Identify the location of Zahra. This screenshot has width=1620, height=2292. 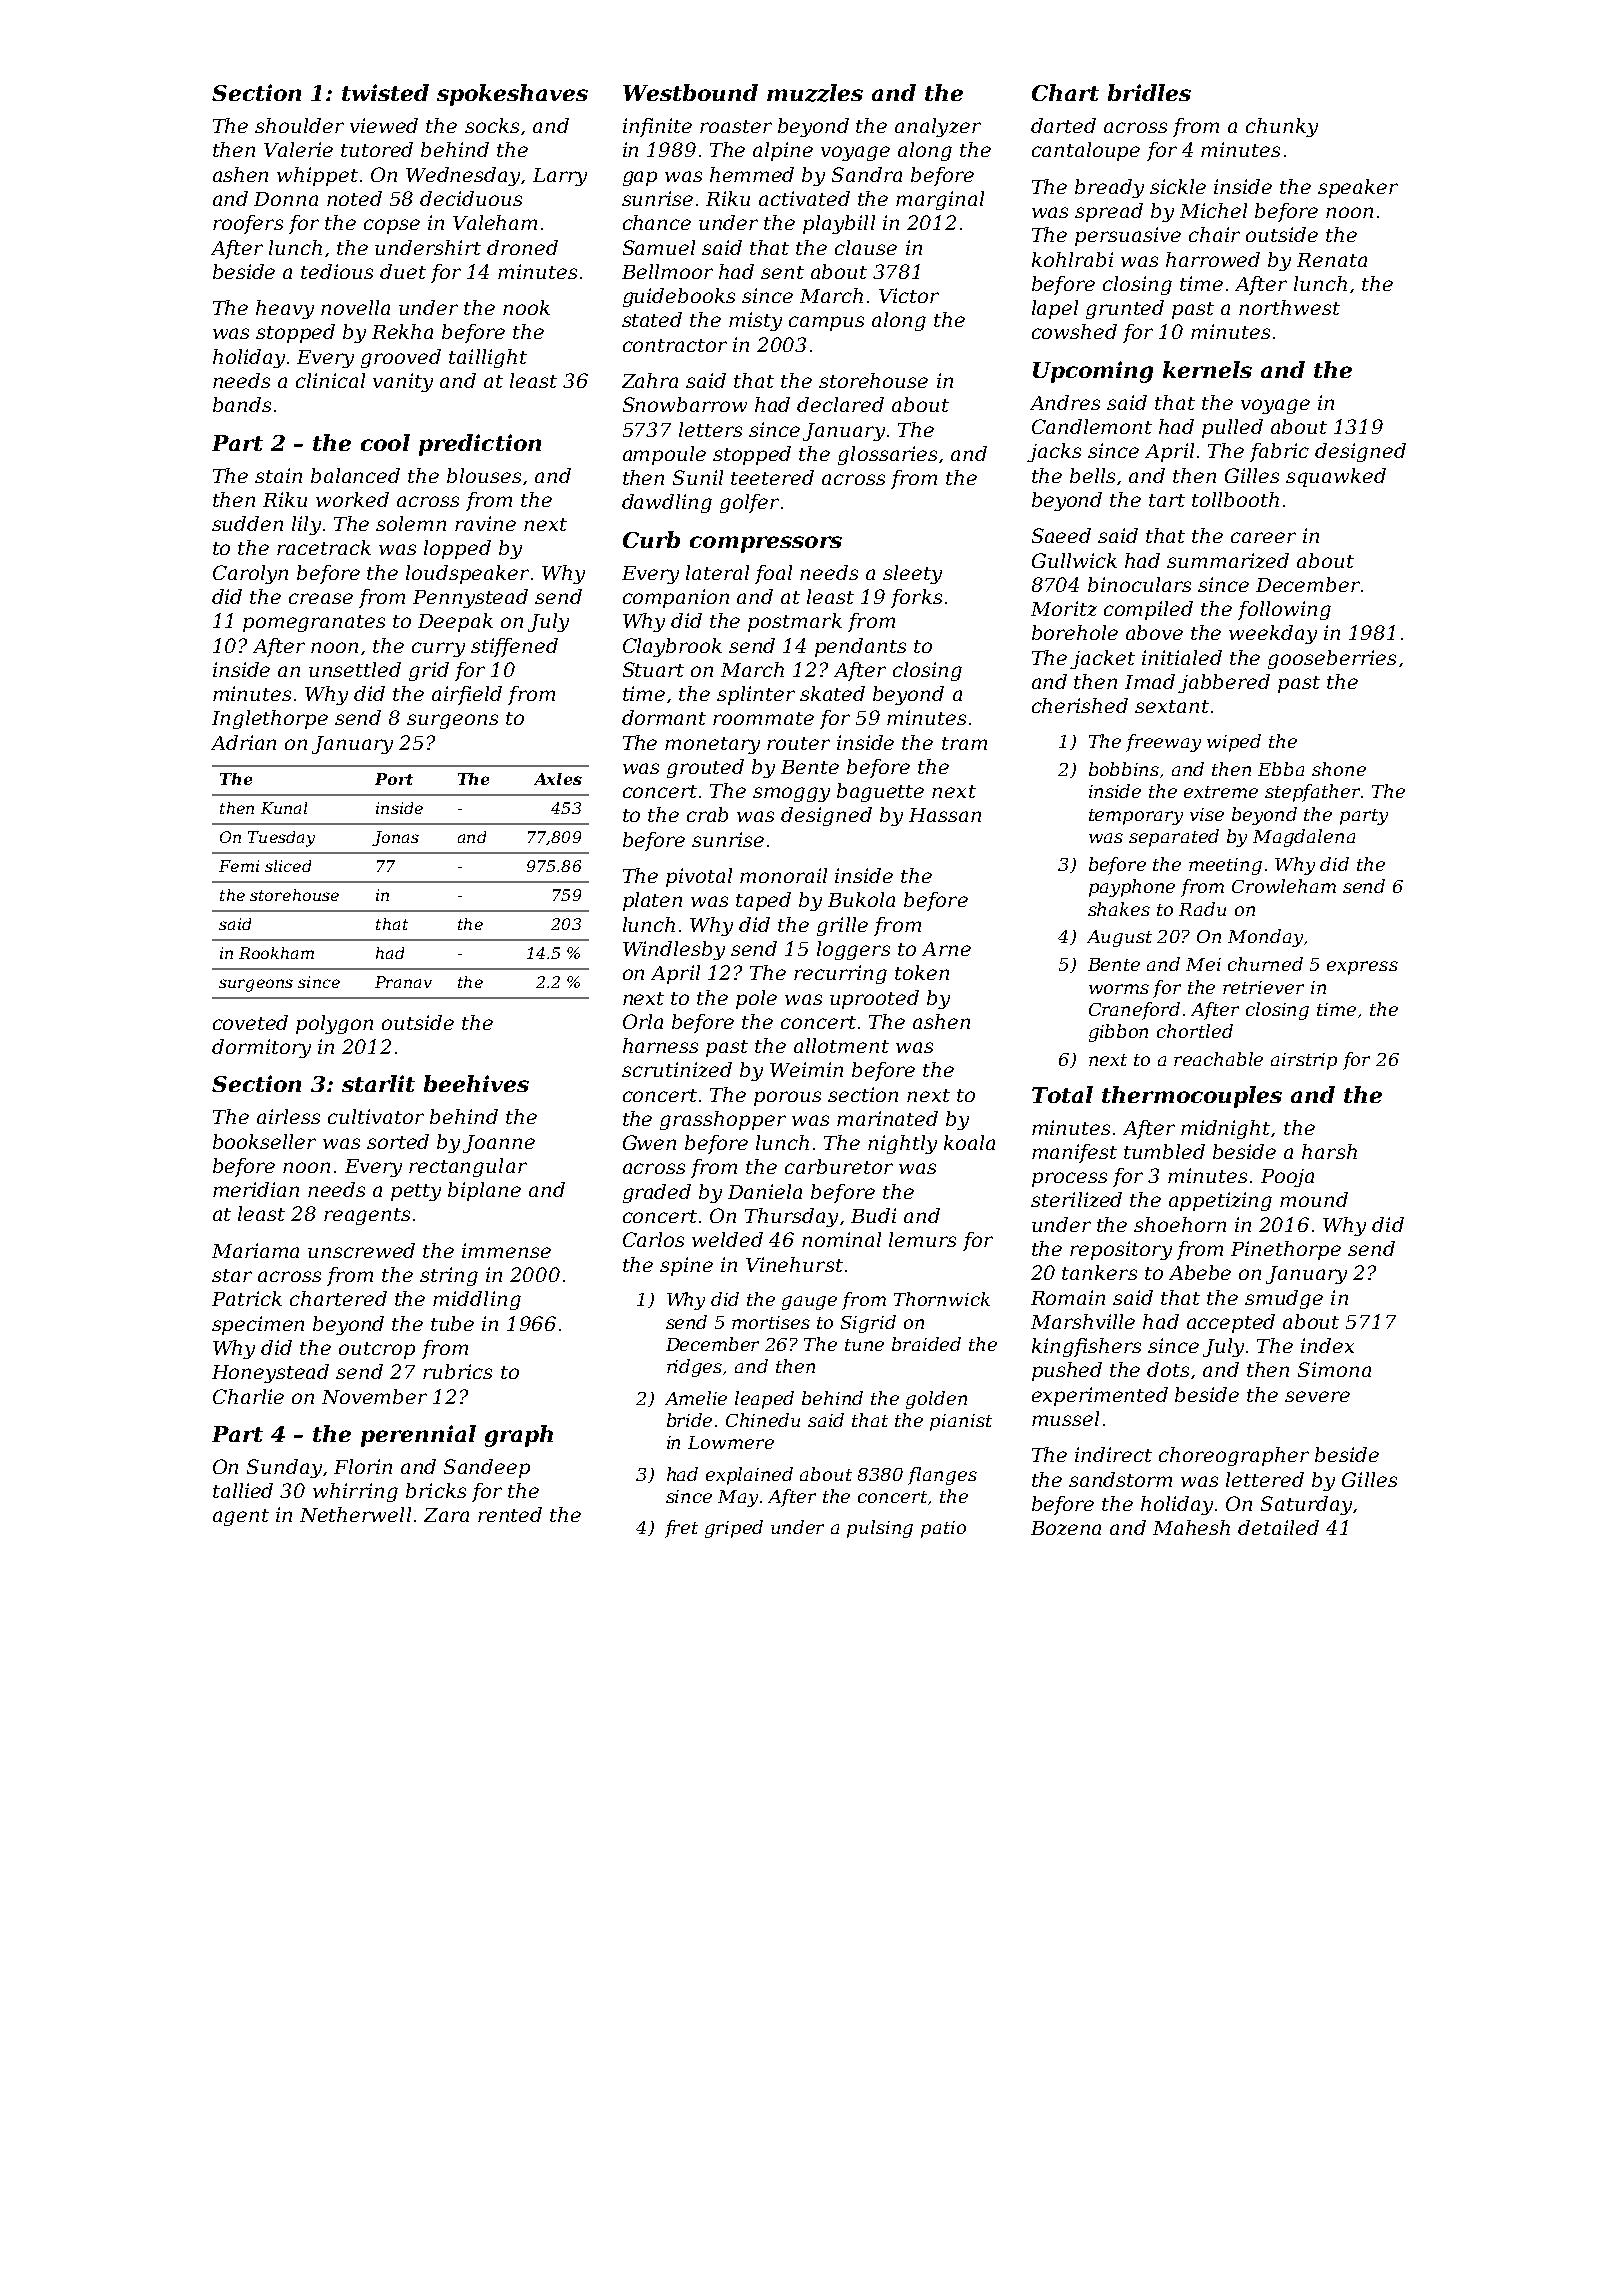
(650, 380).
